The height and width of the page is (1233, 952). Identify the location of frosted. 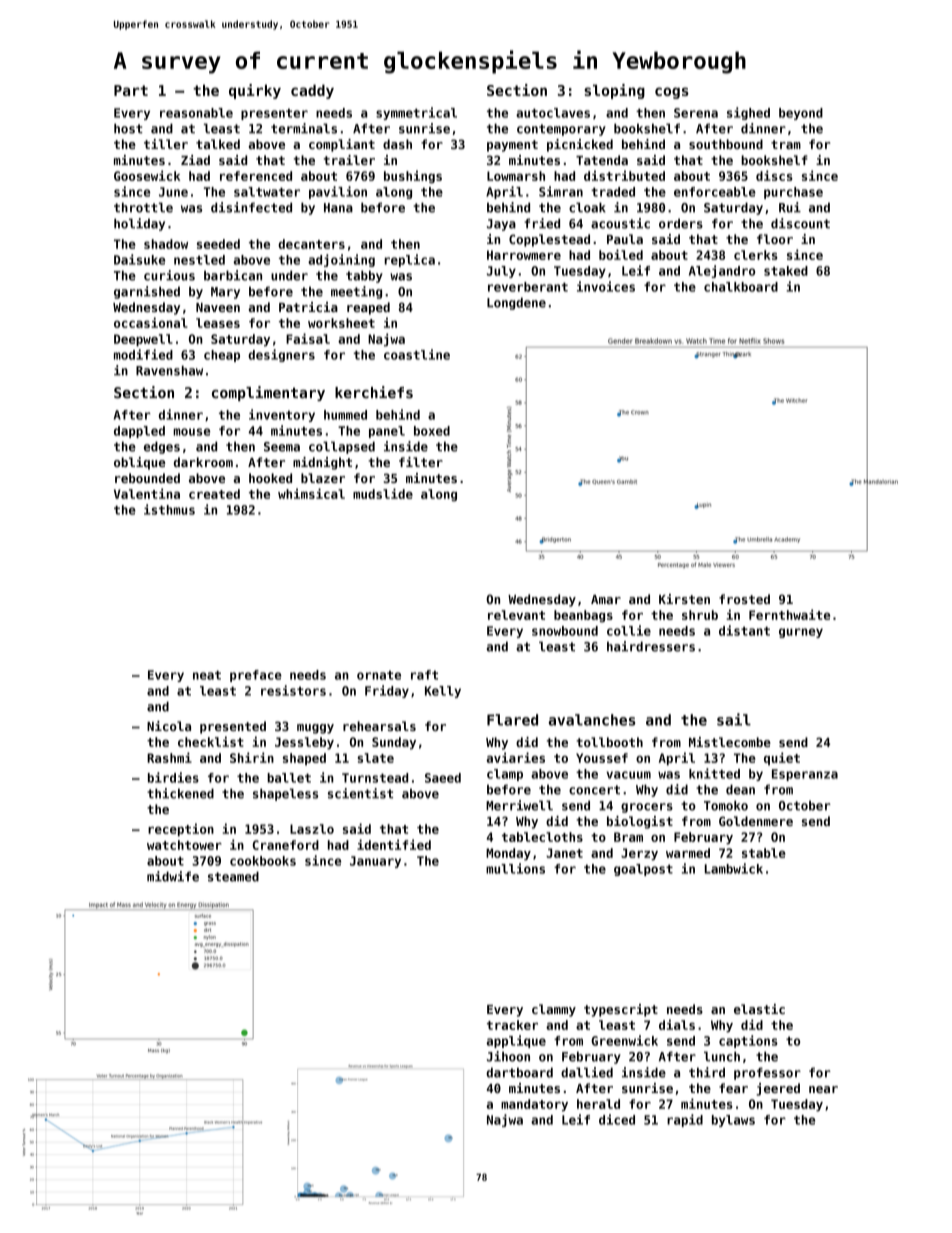
(744, 599).
